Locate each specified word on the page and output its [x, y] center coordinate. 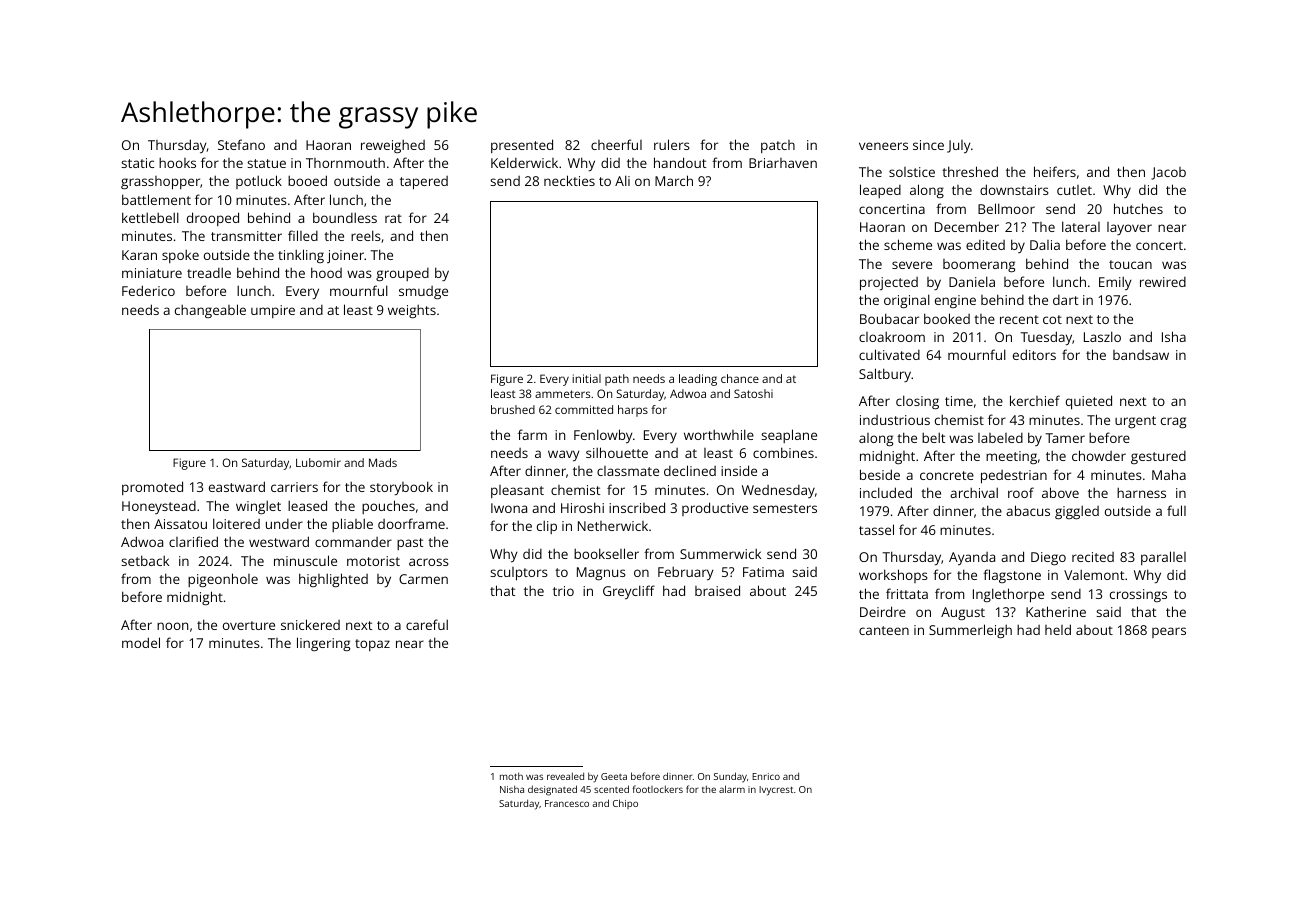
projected [889, 284]
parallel [1163, 558]
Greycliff [629, 592]
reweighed [393, 146]
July [959, 147]
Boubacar [889, 318]
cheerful [616, 144]
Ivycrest [776, 791]
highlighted [333, 580]
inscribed [637, 507]
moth [511, 776]
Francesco [567, 803]
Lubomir [318, 462]
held [1058, 629]
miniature [152, 273]
